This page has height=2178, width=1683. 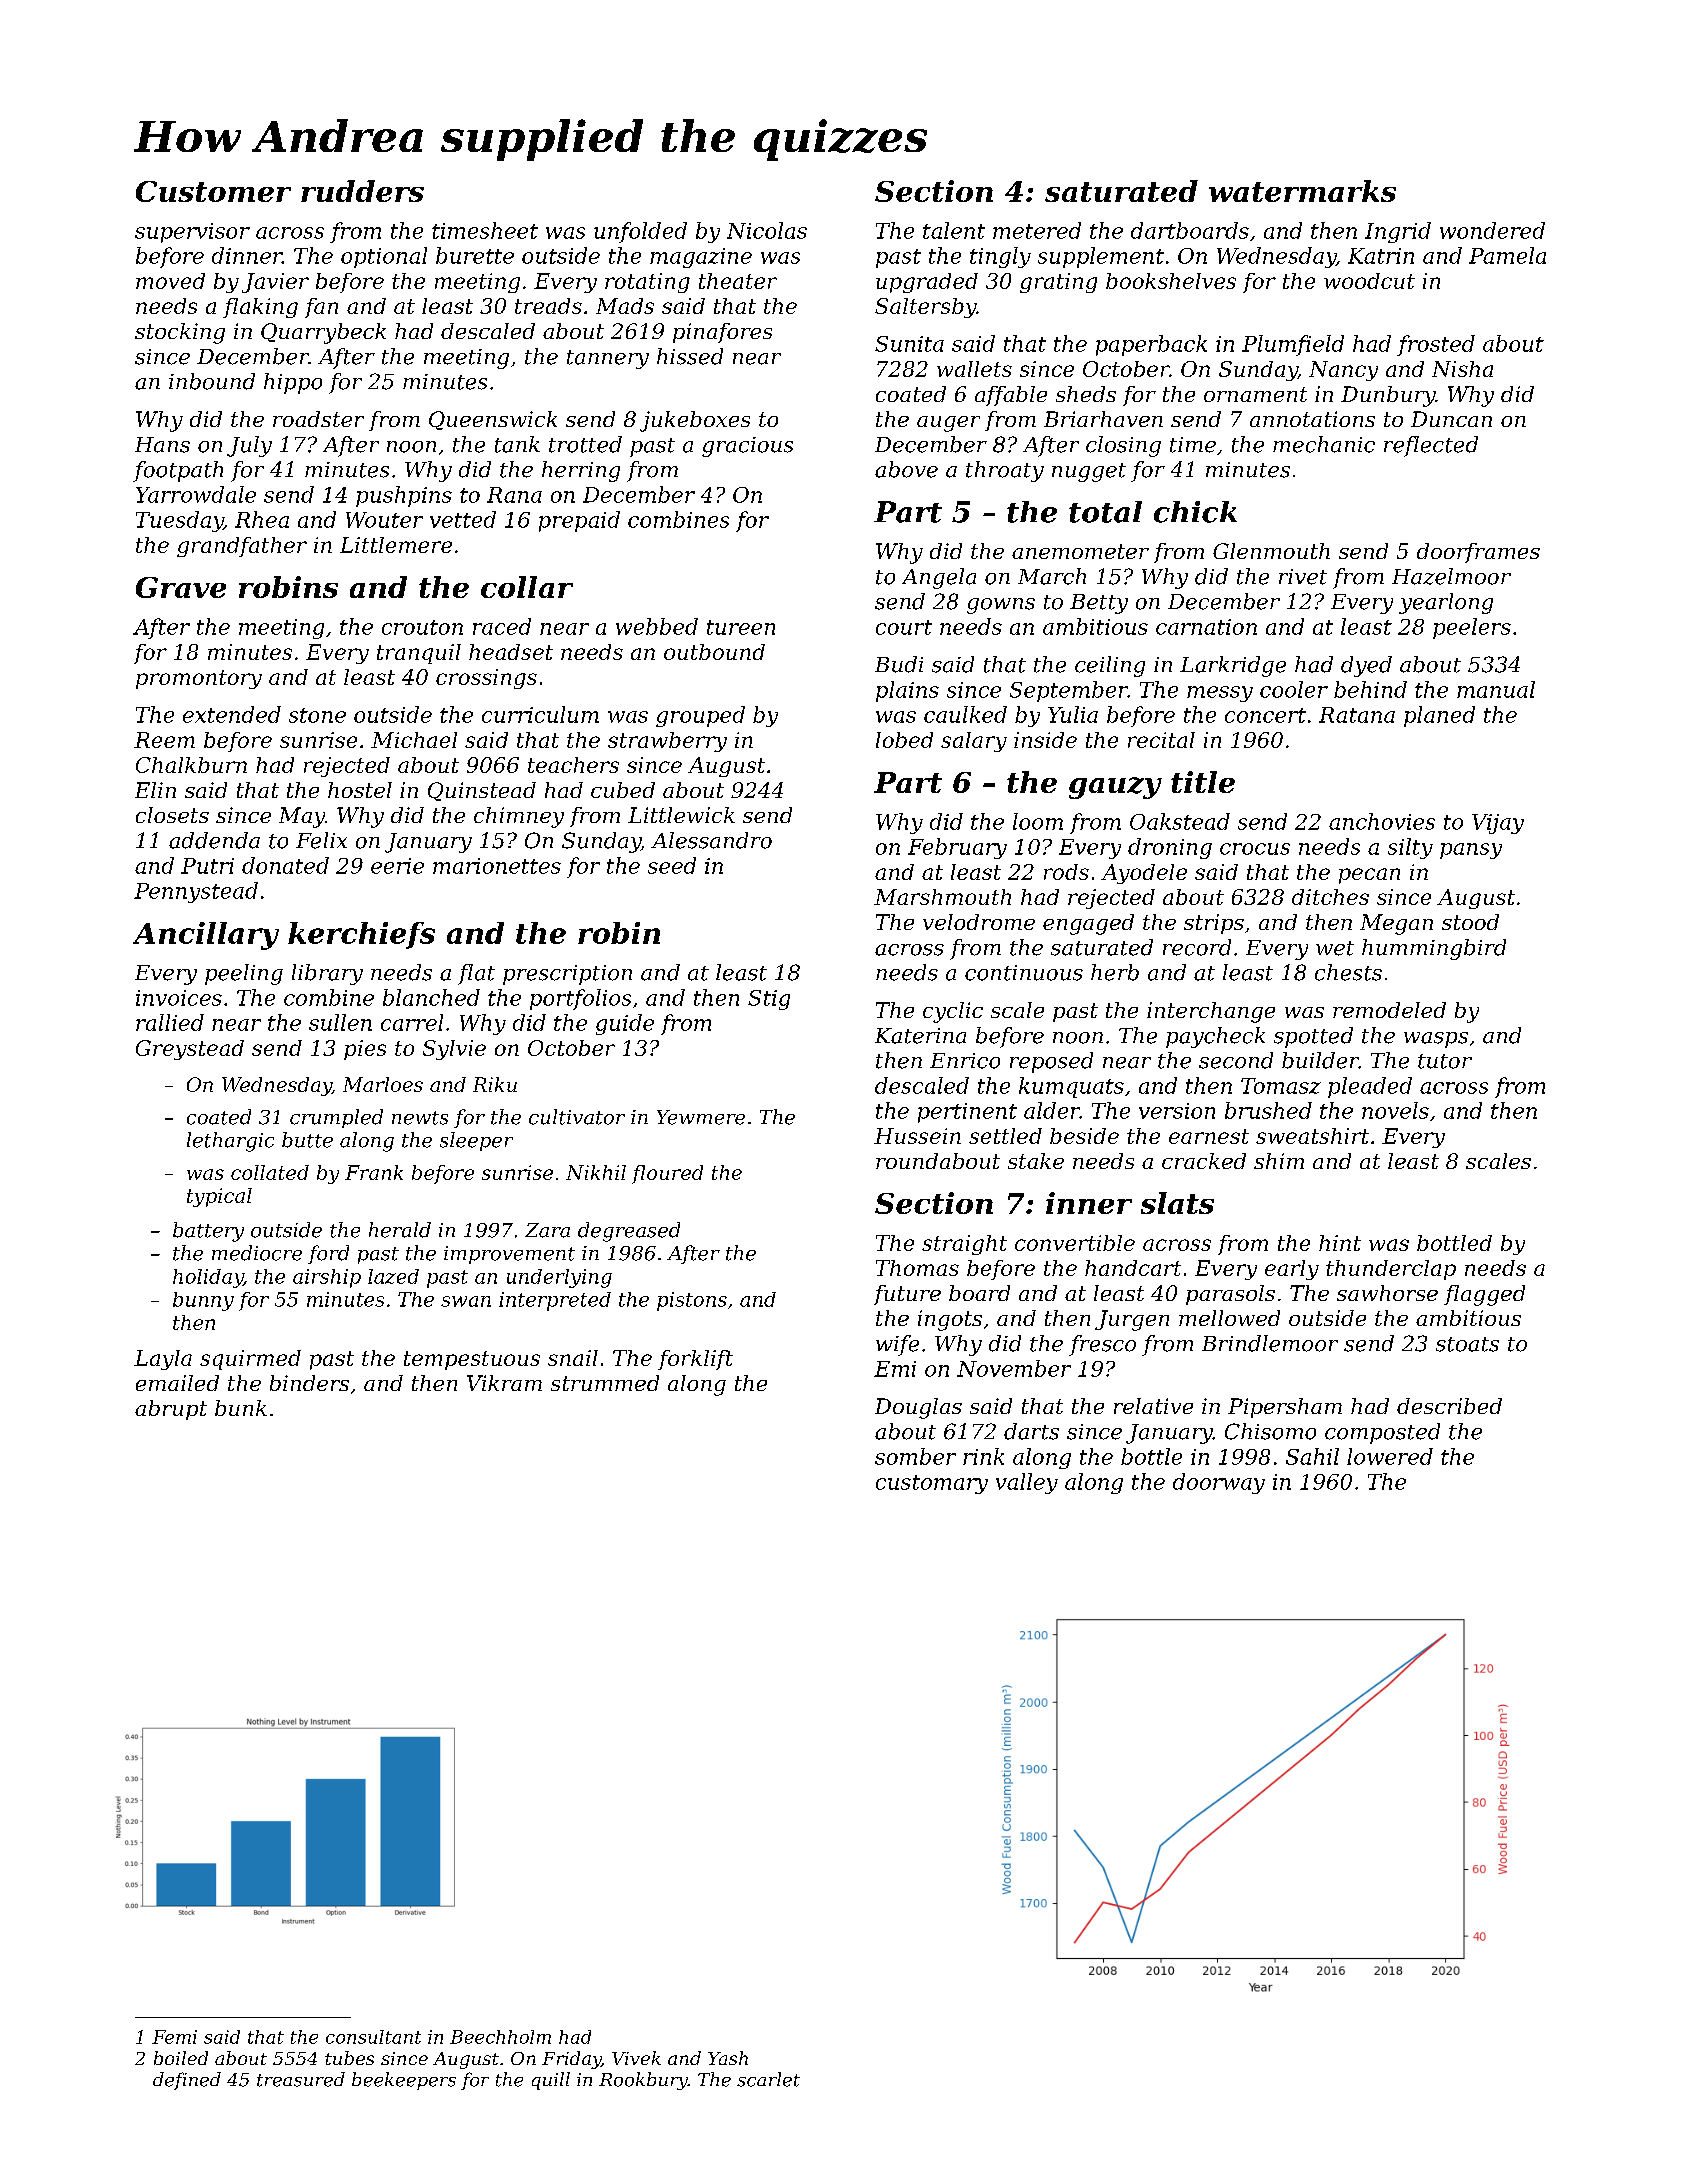 I want to click on loom, so click(x=1038, y=821).
